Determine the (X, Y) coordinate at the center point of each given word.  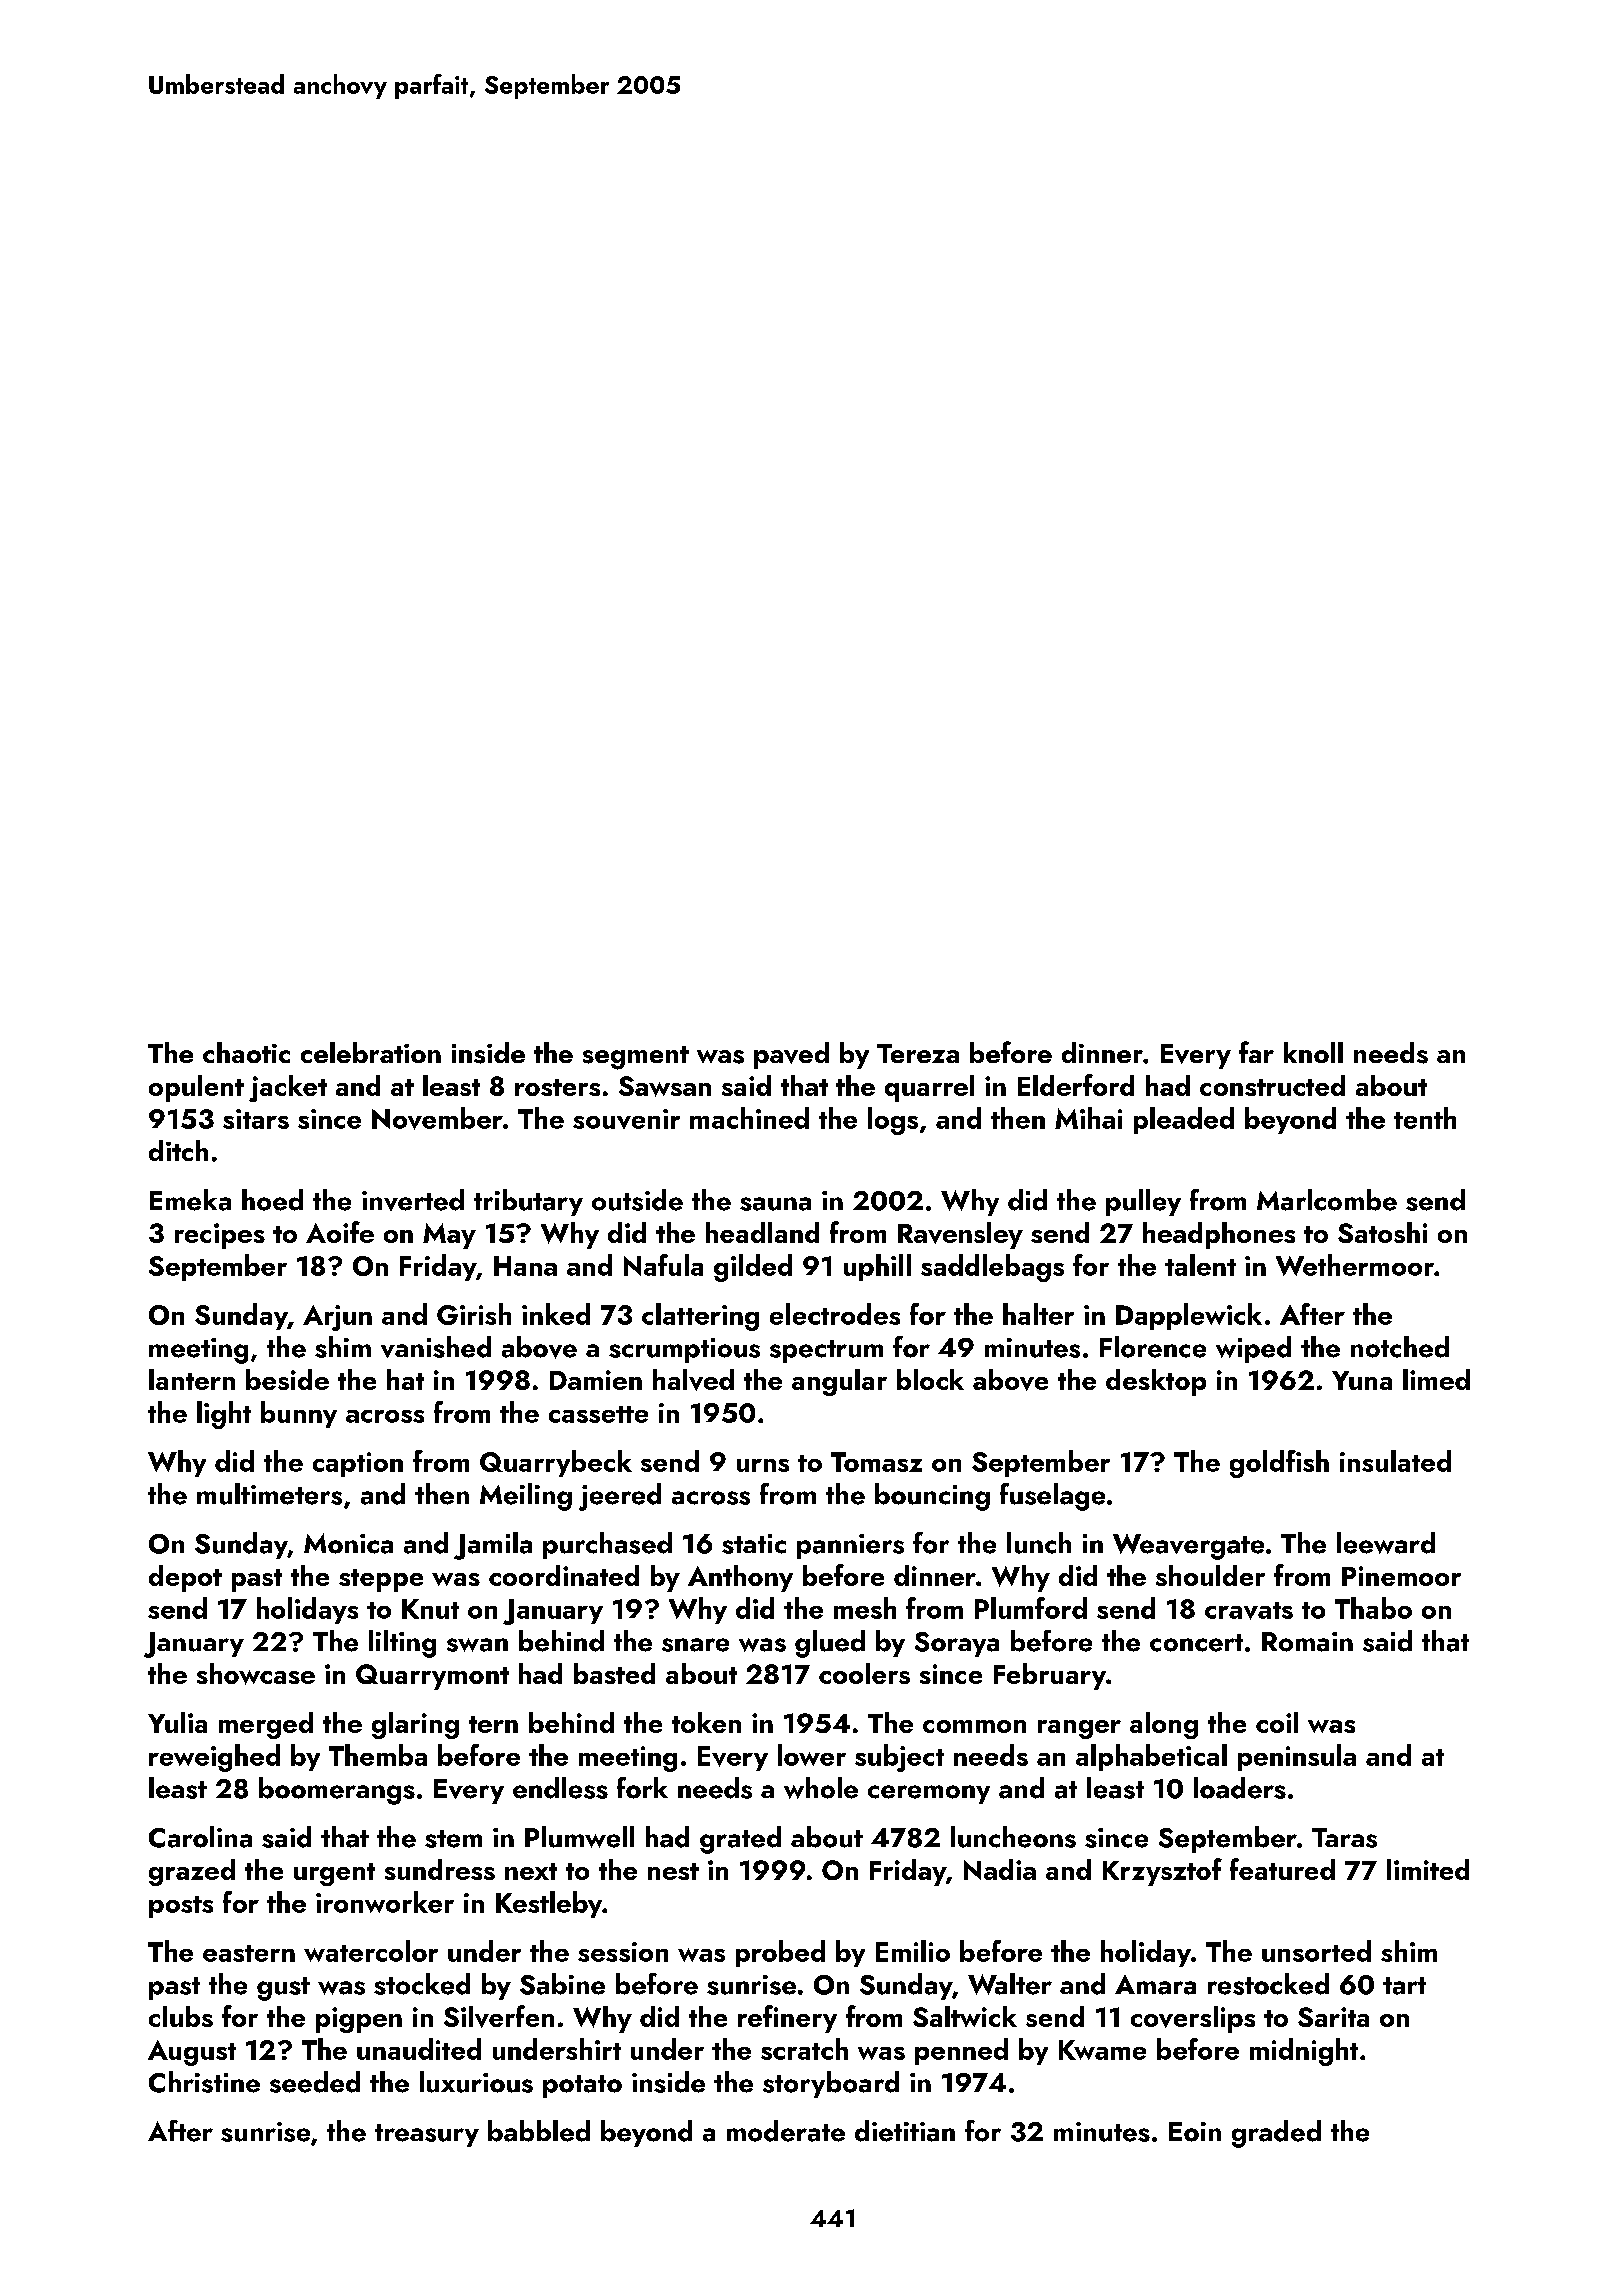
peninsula (1297, 1757)
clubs (181, 2016)
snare (695, 1645)
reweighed (214, 1758)
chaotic (246, 1052)
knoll (1313, 1052)
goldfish (1279, 1464)
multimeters (269, 1494)
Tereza (918, 1053)
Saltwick (965, 2016)
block (930, 1379)
